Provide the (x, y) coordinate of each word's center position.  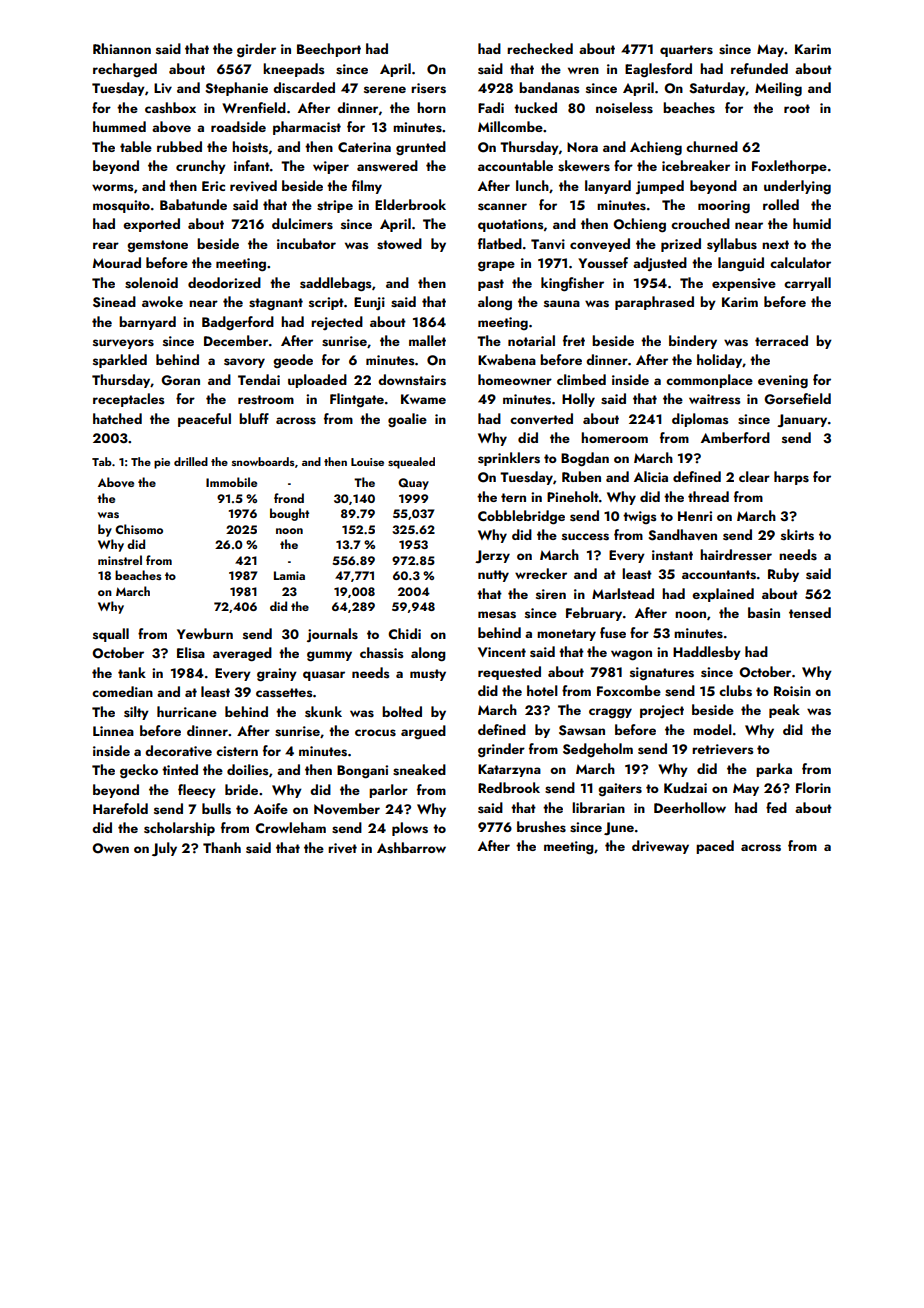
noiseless (624, 108)
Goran (180, 380)
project (662, 711)
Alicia (651, 476)
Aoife (271, 808)
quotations (510, 225)
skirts (797, 535)
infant (252, 165)
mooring (724, 206)
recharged (125, 70)
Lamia (289, 575)
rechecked (540, 48)
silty (136, 713)
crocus (375, 733)
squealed (411, 463)
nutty (493, 576)
